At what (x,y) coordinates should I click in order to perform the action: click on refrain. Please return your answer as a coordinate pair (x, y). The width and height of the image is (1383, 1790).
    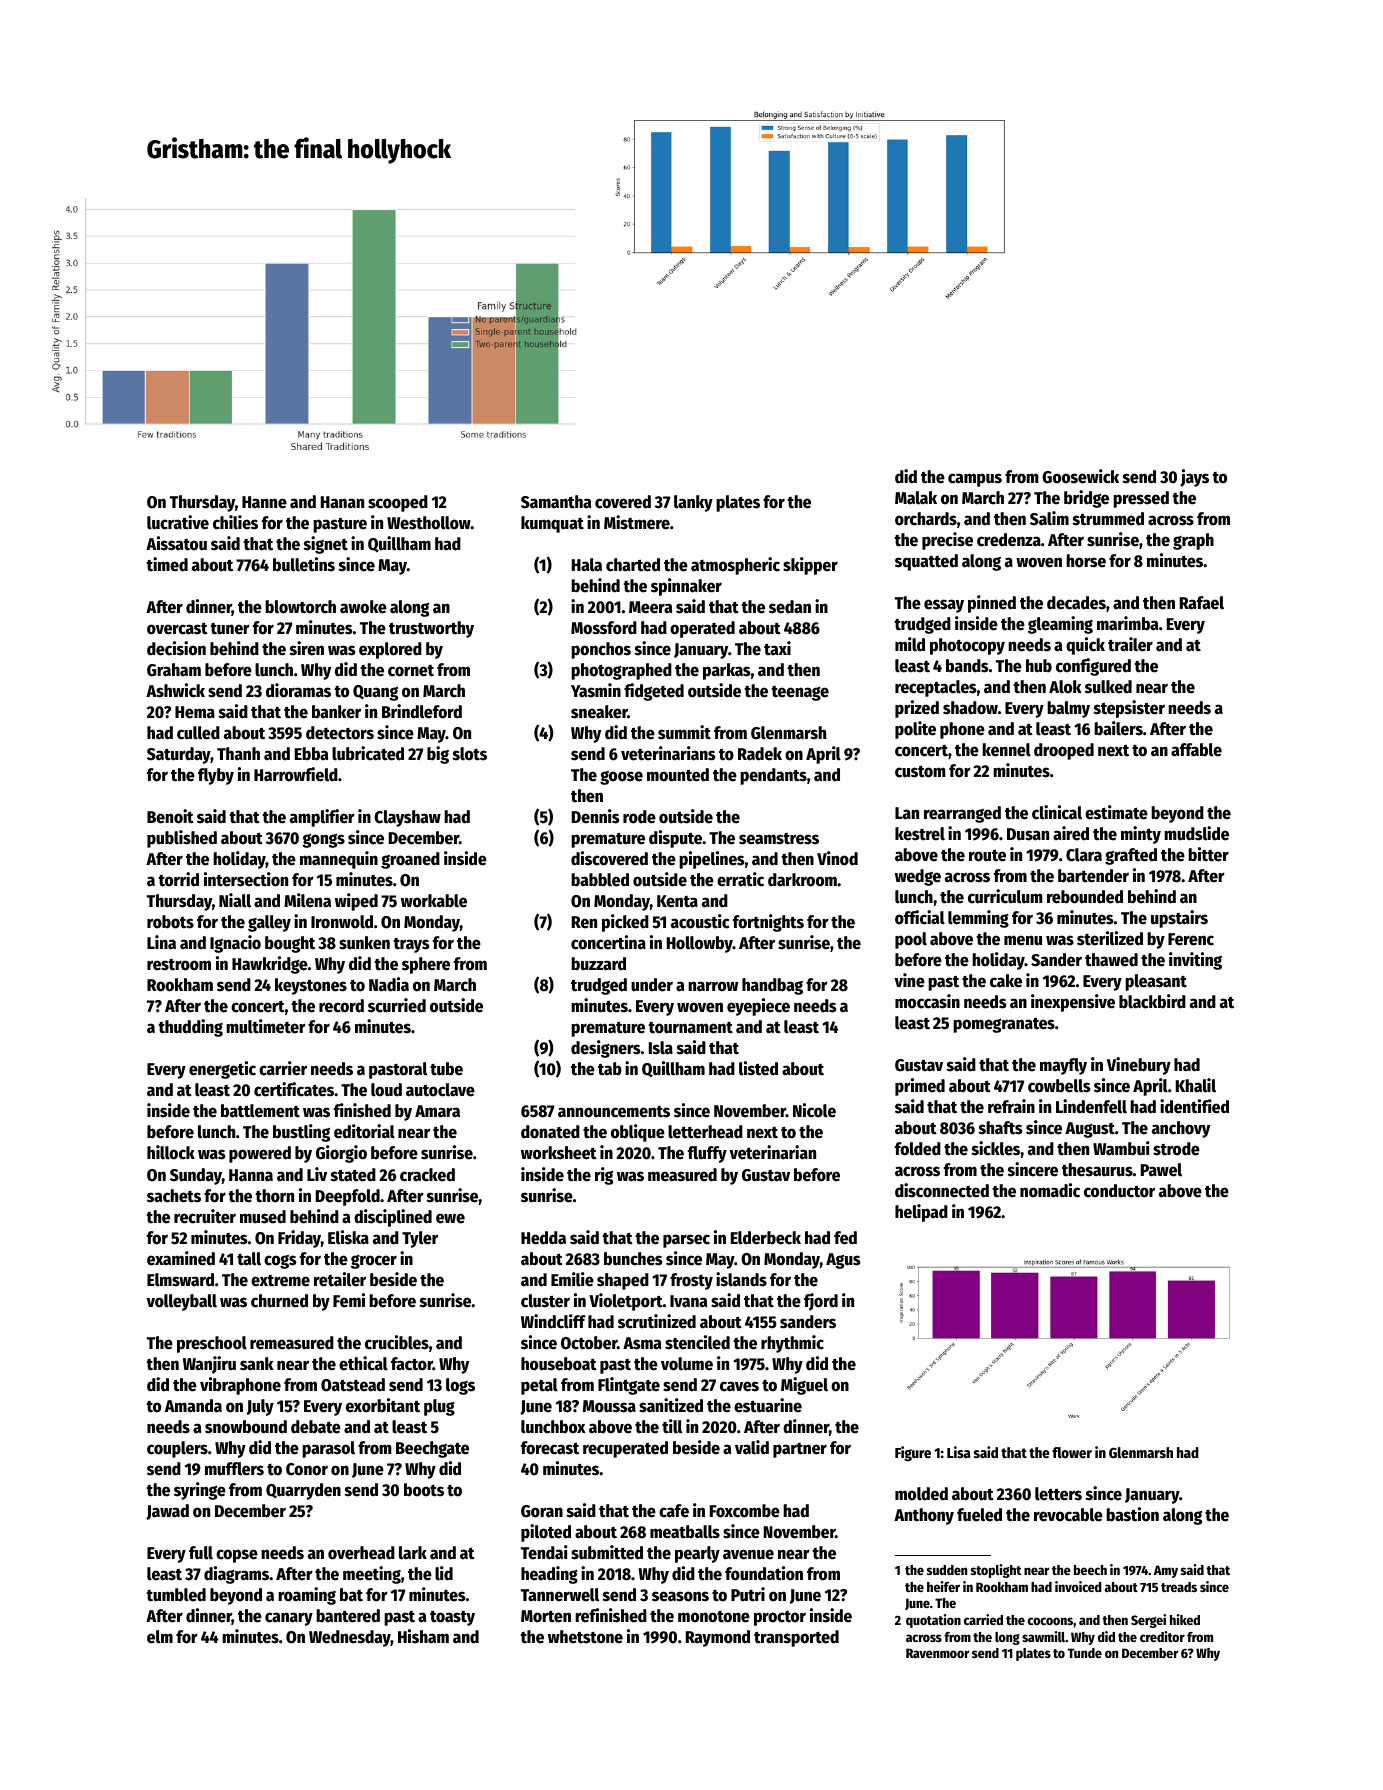
    Looking at the image, I should click on (1011, 1106).
